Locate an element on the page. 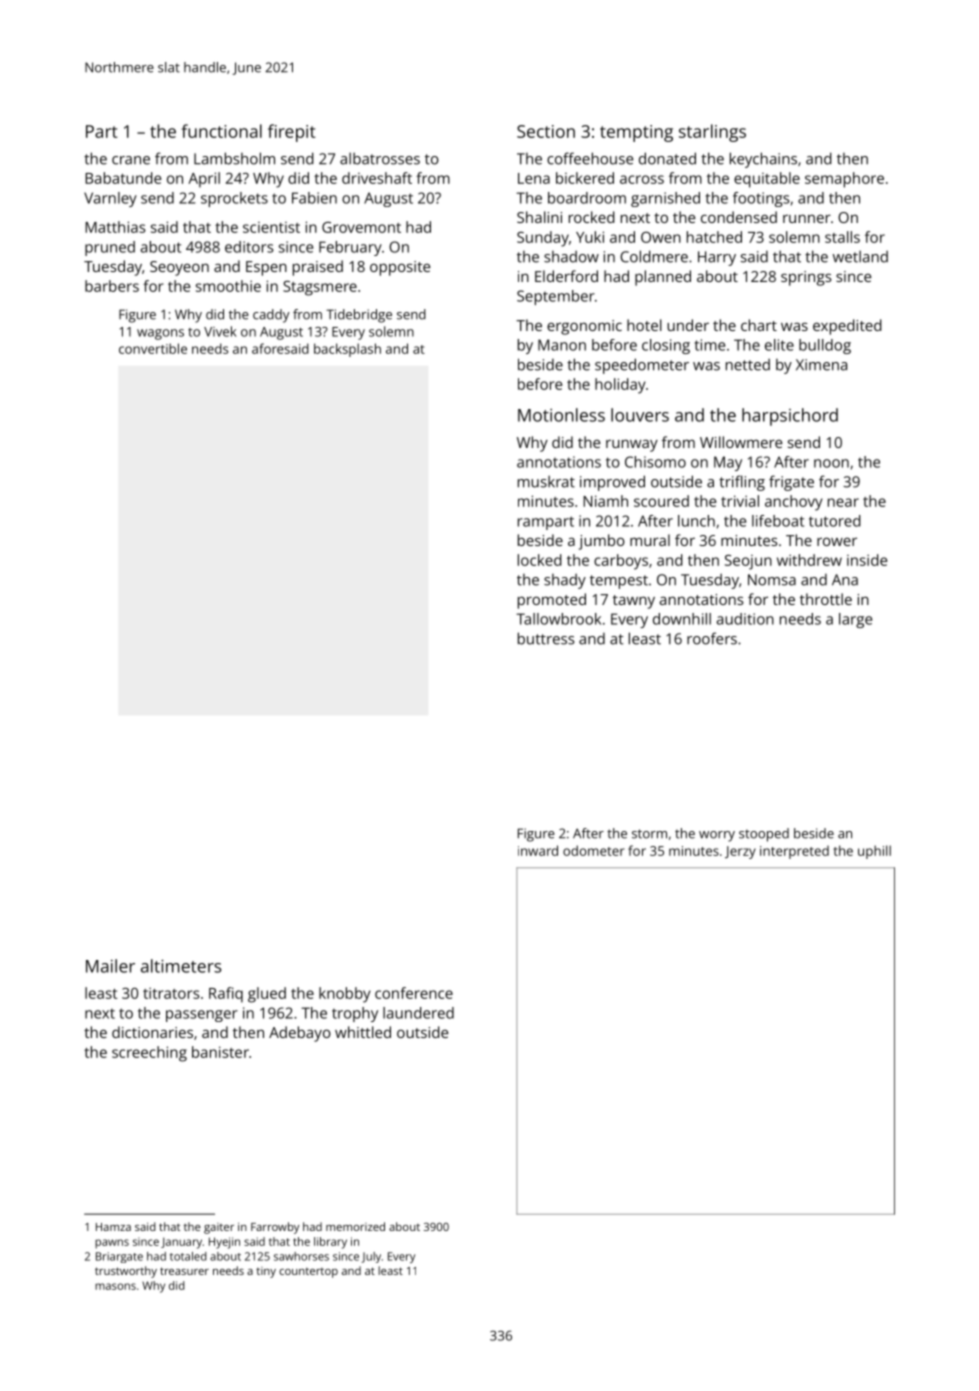 The height and width of the document is (1391, 979). memorized is located at coordinates (355, 1226).
